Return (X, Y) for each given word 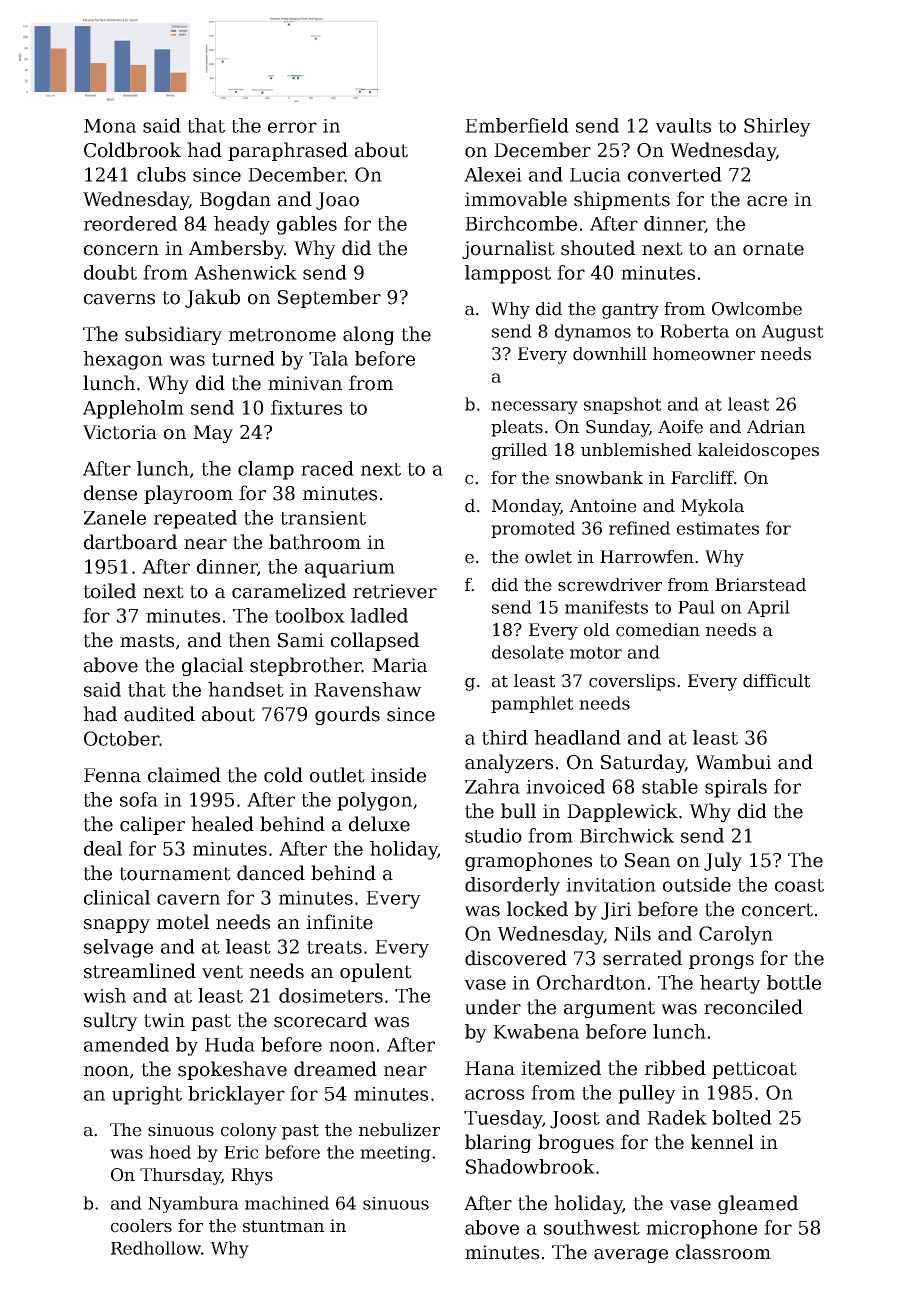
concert (777, 910)
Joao (337, 201)
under (493, 1007)
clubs (161, 174)
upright (147, 1095)
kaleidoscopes (758, 451)
